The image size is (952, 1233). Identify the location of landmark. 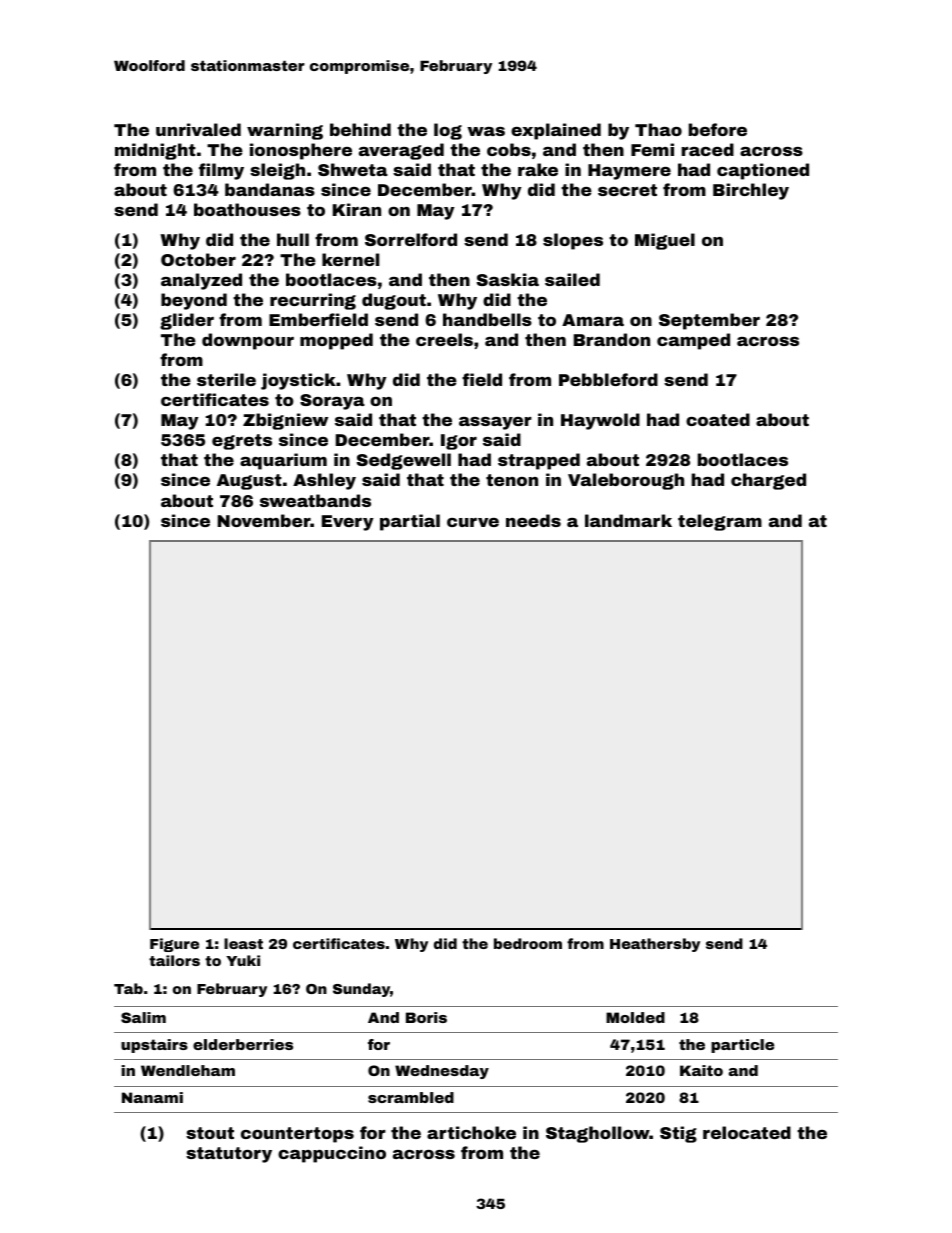
(628, 520).
